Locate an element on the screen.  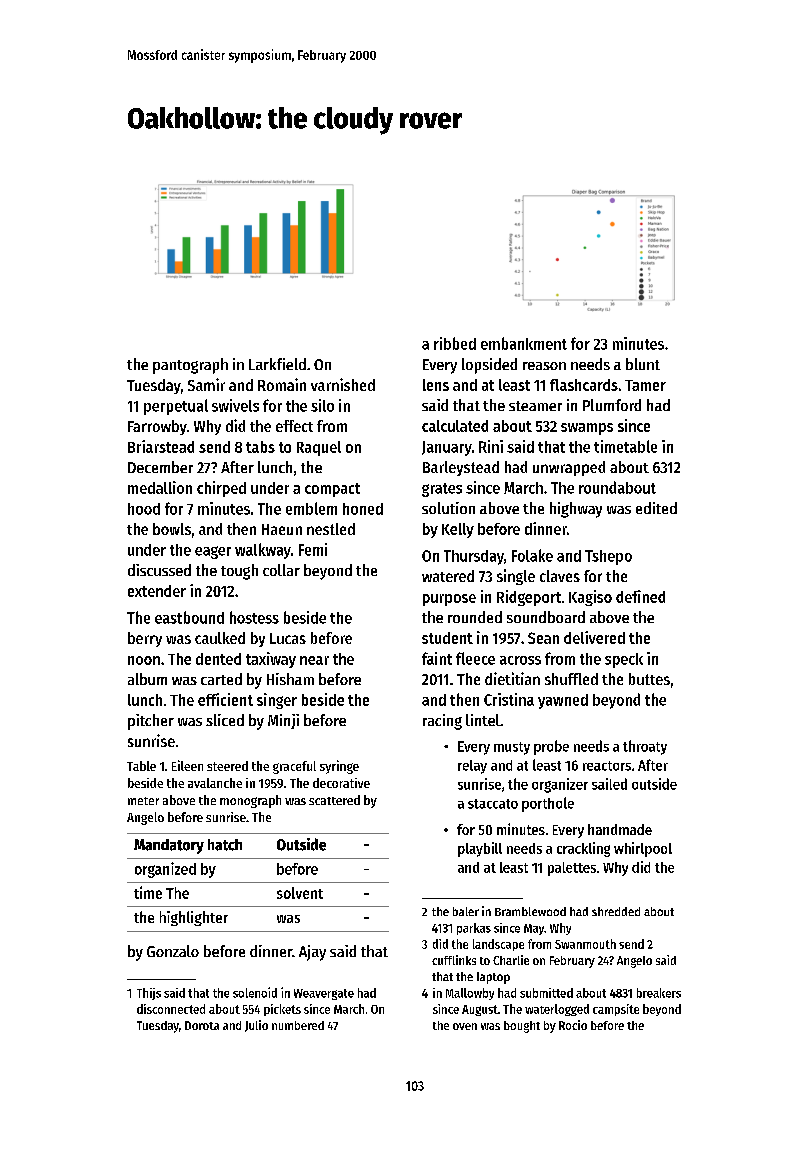
ribbed is located at coordinates (455, 343).
